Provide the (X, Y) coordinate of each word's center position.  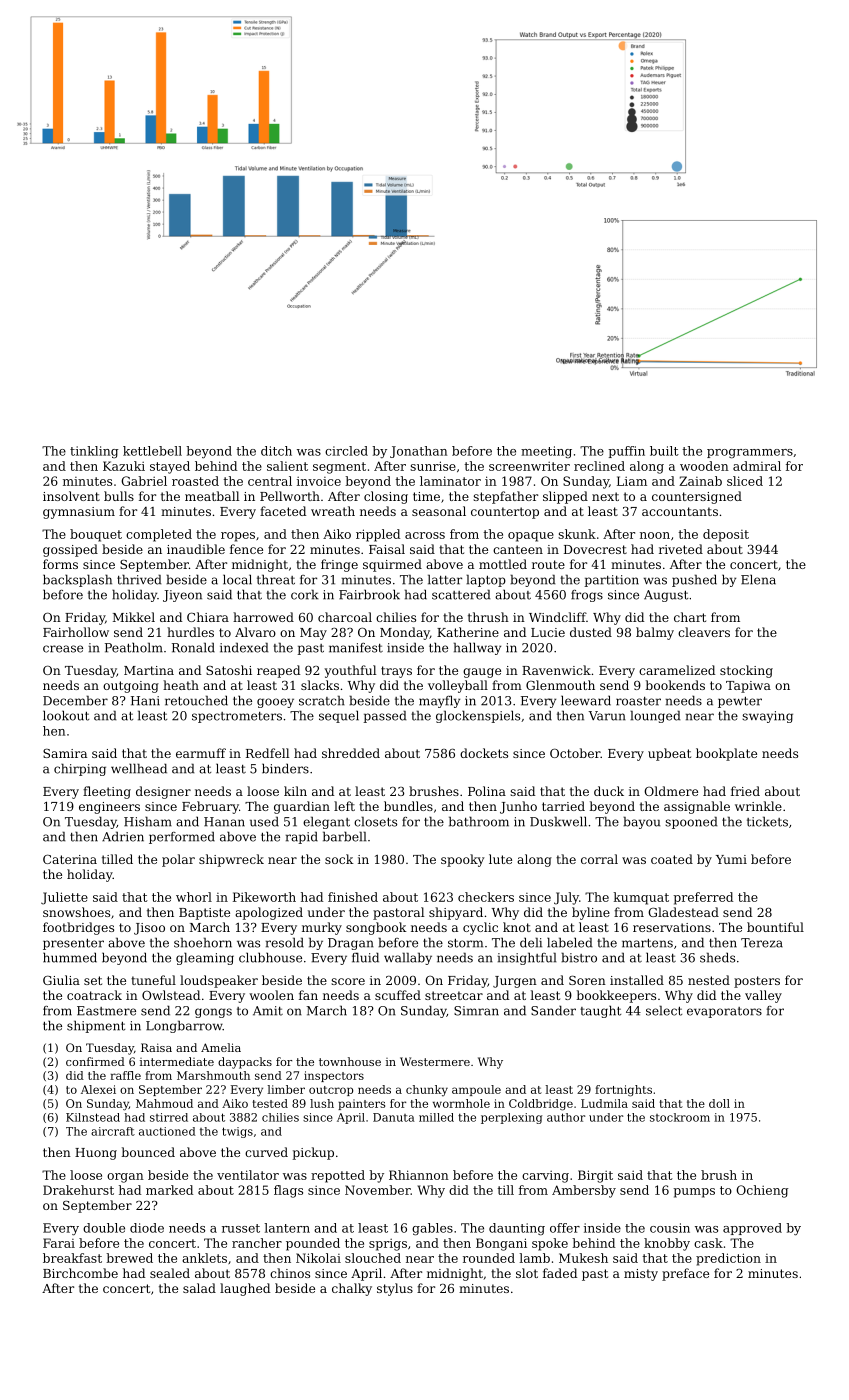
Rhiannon (419, 1175)
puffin (626, 452)
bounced (148, 1152)
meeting (546, 452)
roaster (638, 701)
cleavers (704, 632)
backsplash (77, 580)
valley (763, 996)
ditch (276, 451)
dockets (484, 753)
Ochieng (762, 1191)
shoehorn (203, 942)
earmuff (201, 753)
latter (445, 579)
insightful (527, 958)
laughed (245, 1289)
